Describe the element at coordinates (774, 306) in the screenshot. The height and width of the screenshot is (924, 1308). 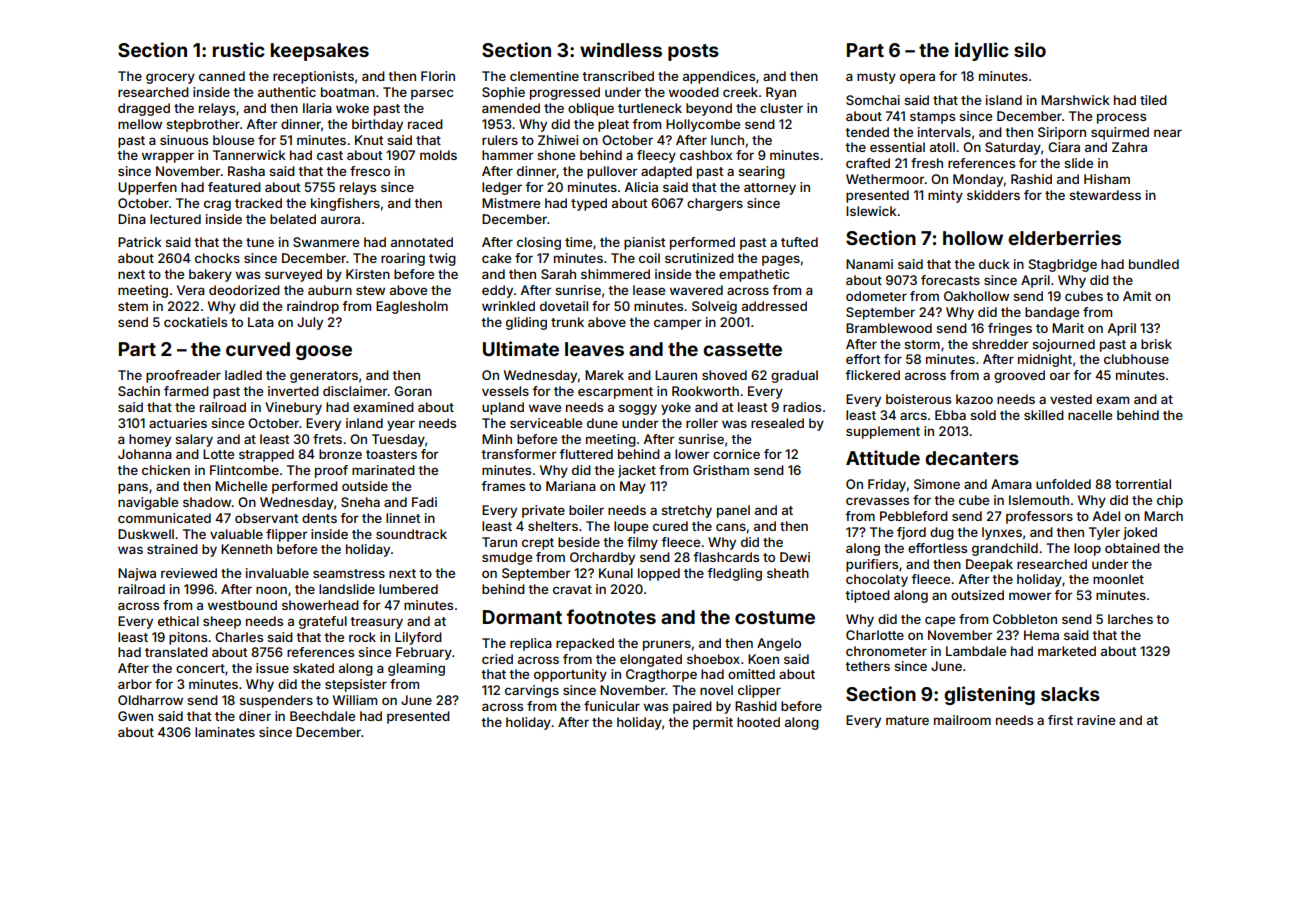
I see `addressed` at that location.
